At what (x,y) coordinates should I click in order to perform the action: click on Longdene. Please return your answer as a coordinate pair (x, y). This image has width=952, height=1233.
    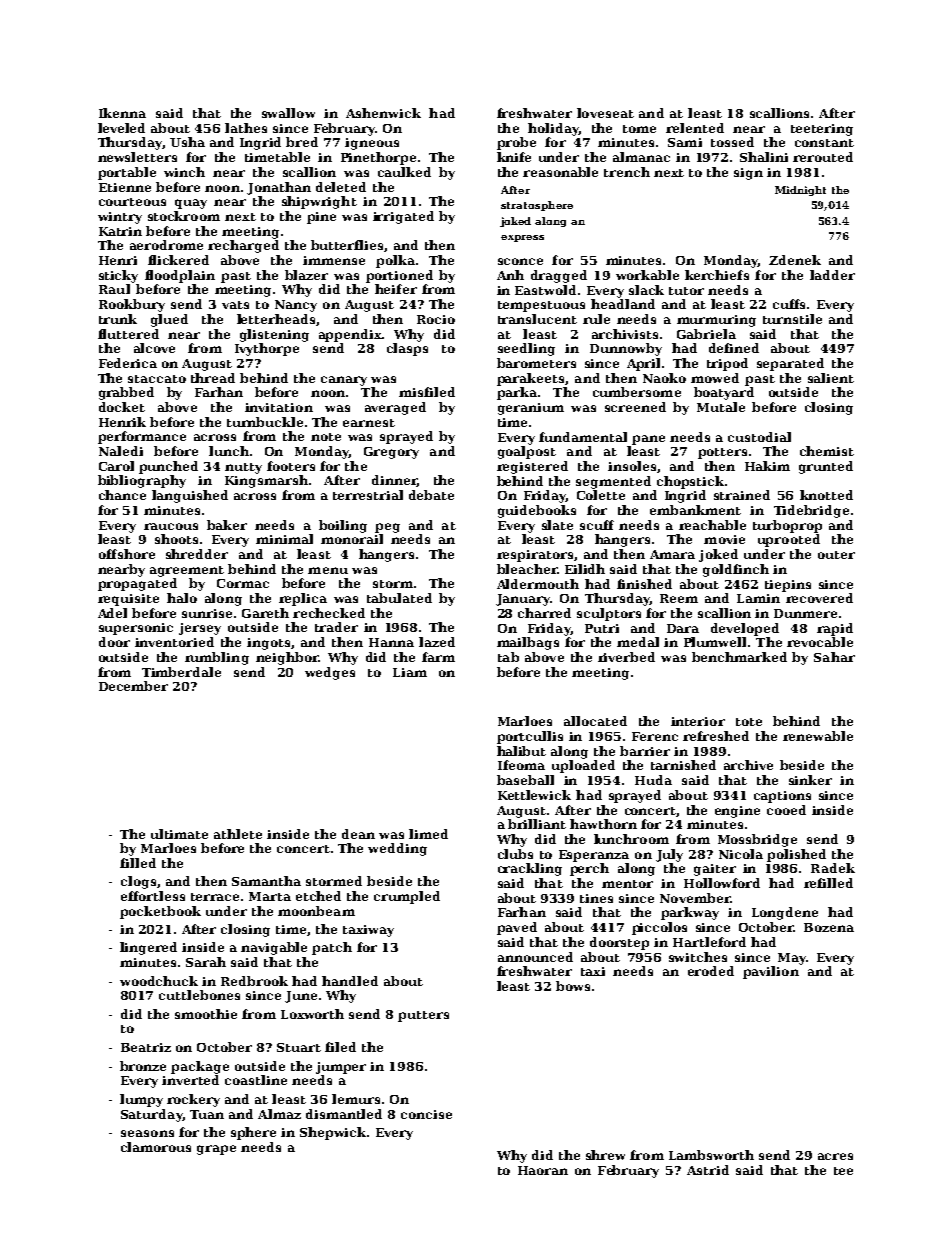
    Looking at the image, I should click on (785, 913).
